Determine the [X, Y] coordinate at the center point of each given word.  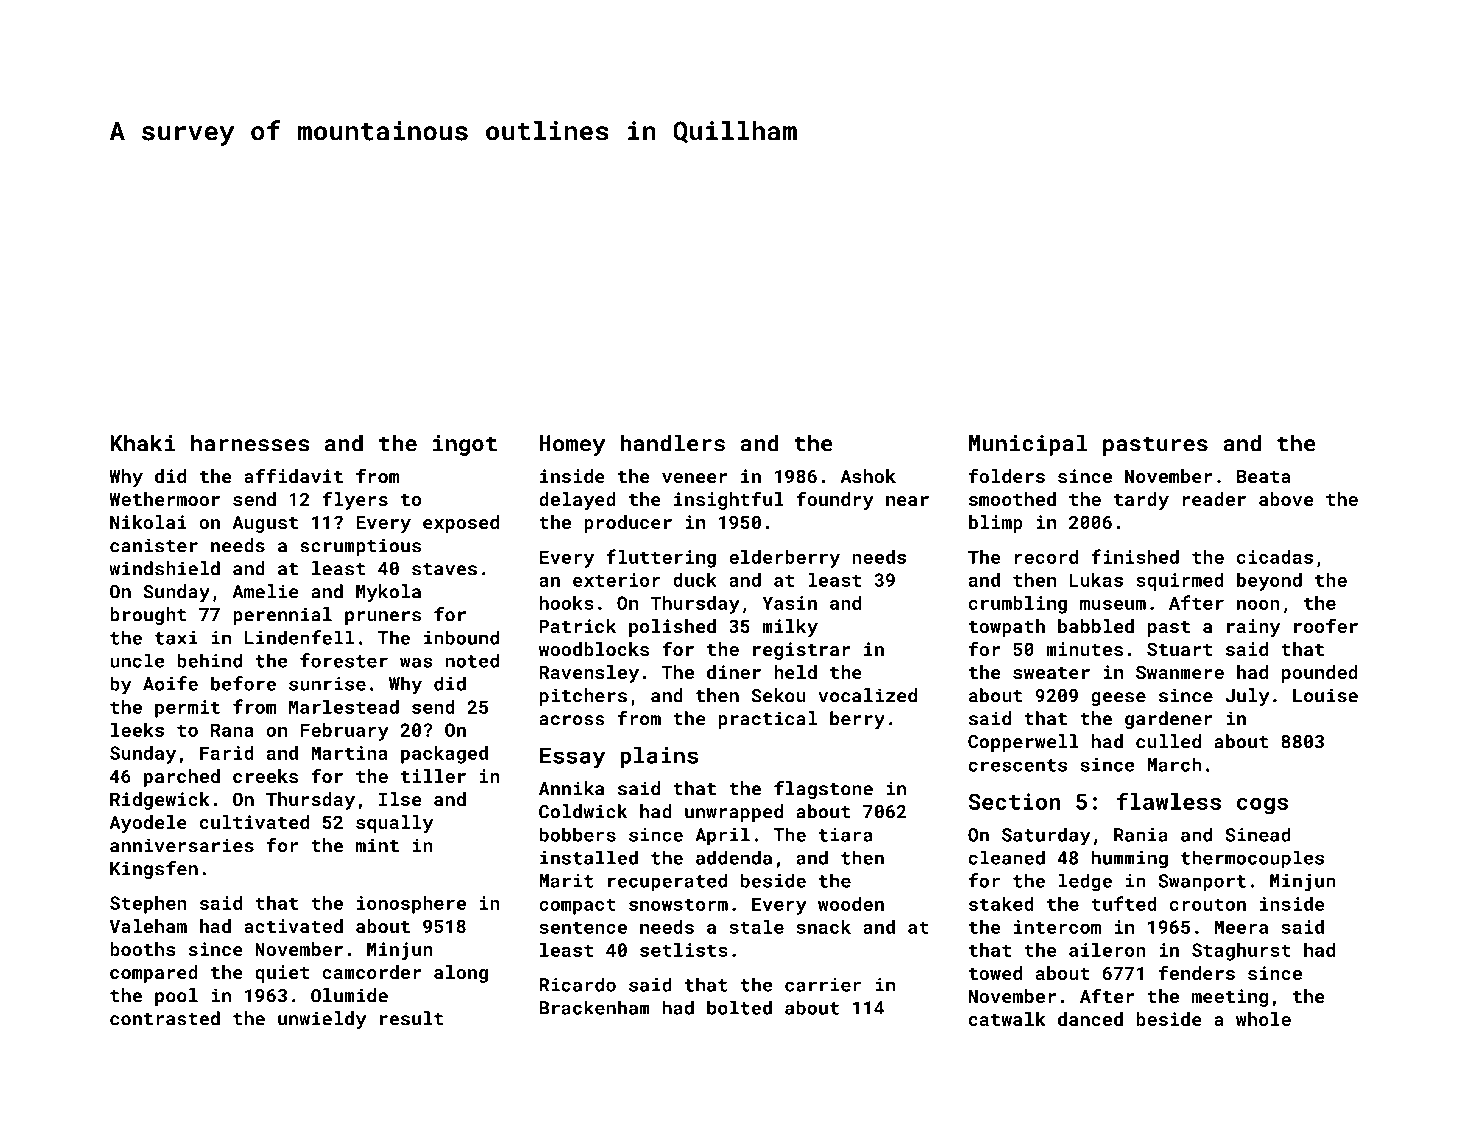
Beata [1264, 476]
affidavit [293, 475]
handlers [672, 443]
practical [767, 720]
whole [1263, 1019]
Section [1014, 801]
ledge [1085, 882]
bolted [739, 1007]
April [722, 836]
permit [187, 709]
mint [377, 845]
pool [176, 997]
